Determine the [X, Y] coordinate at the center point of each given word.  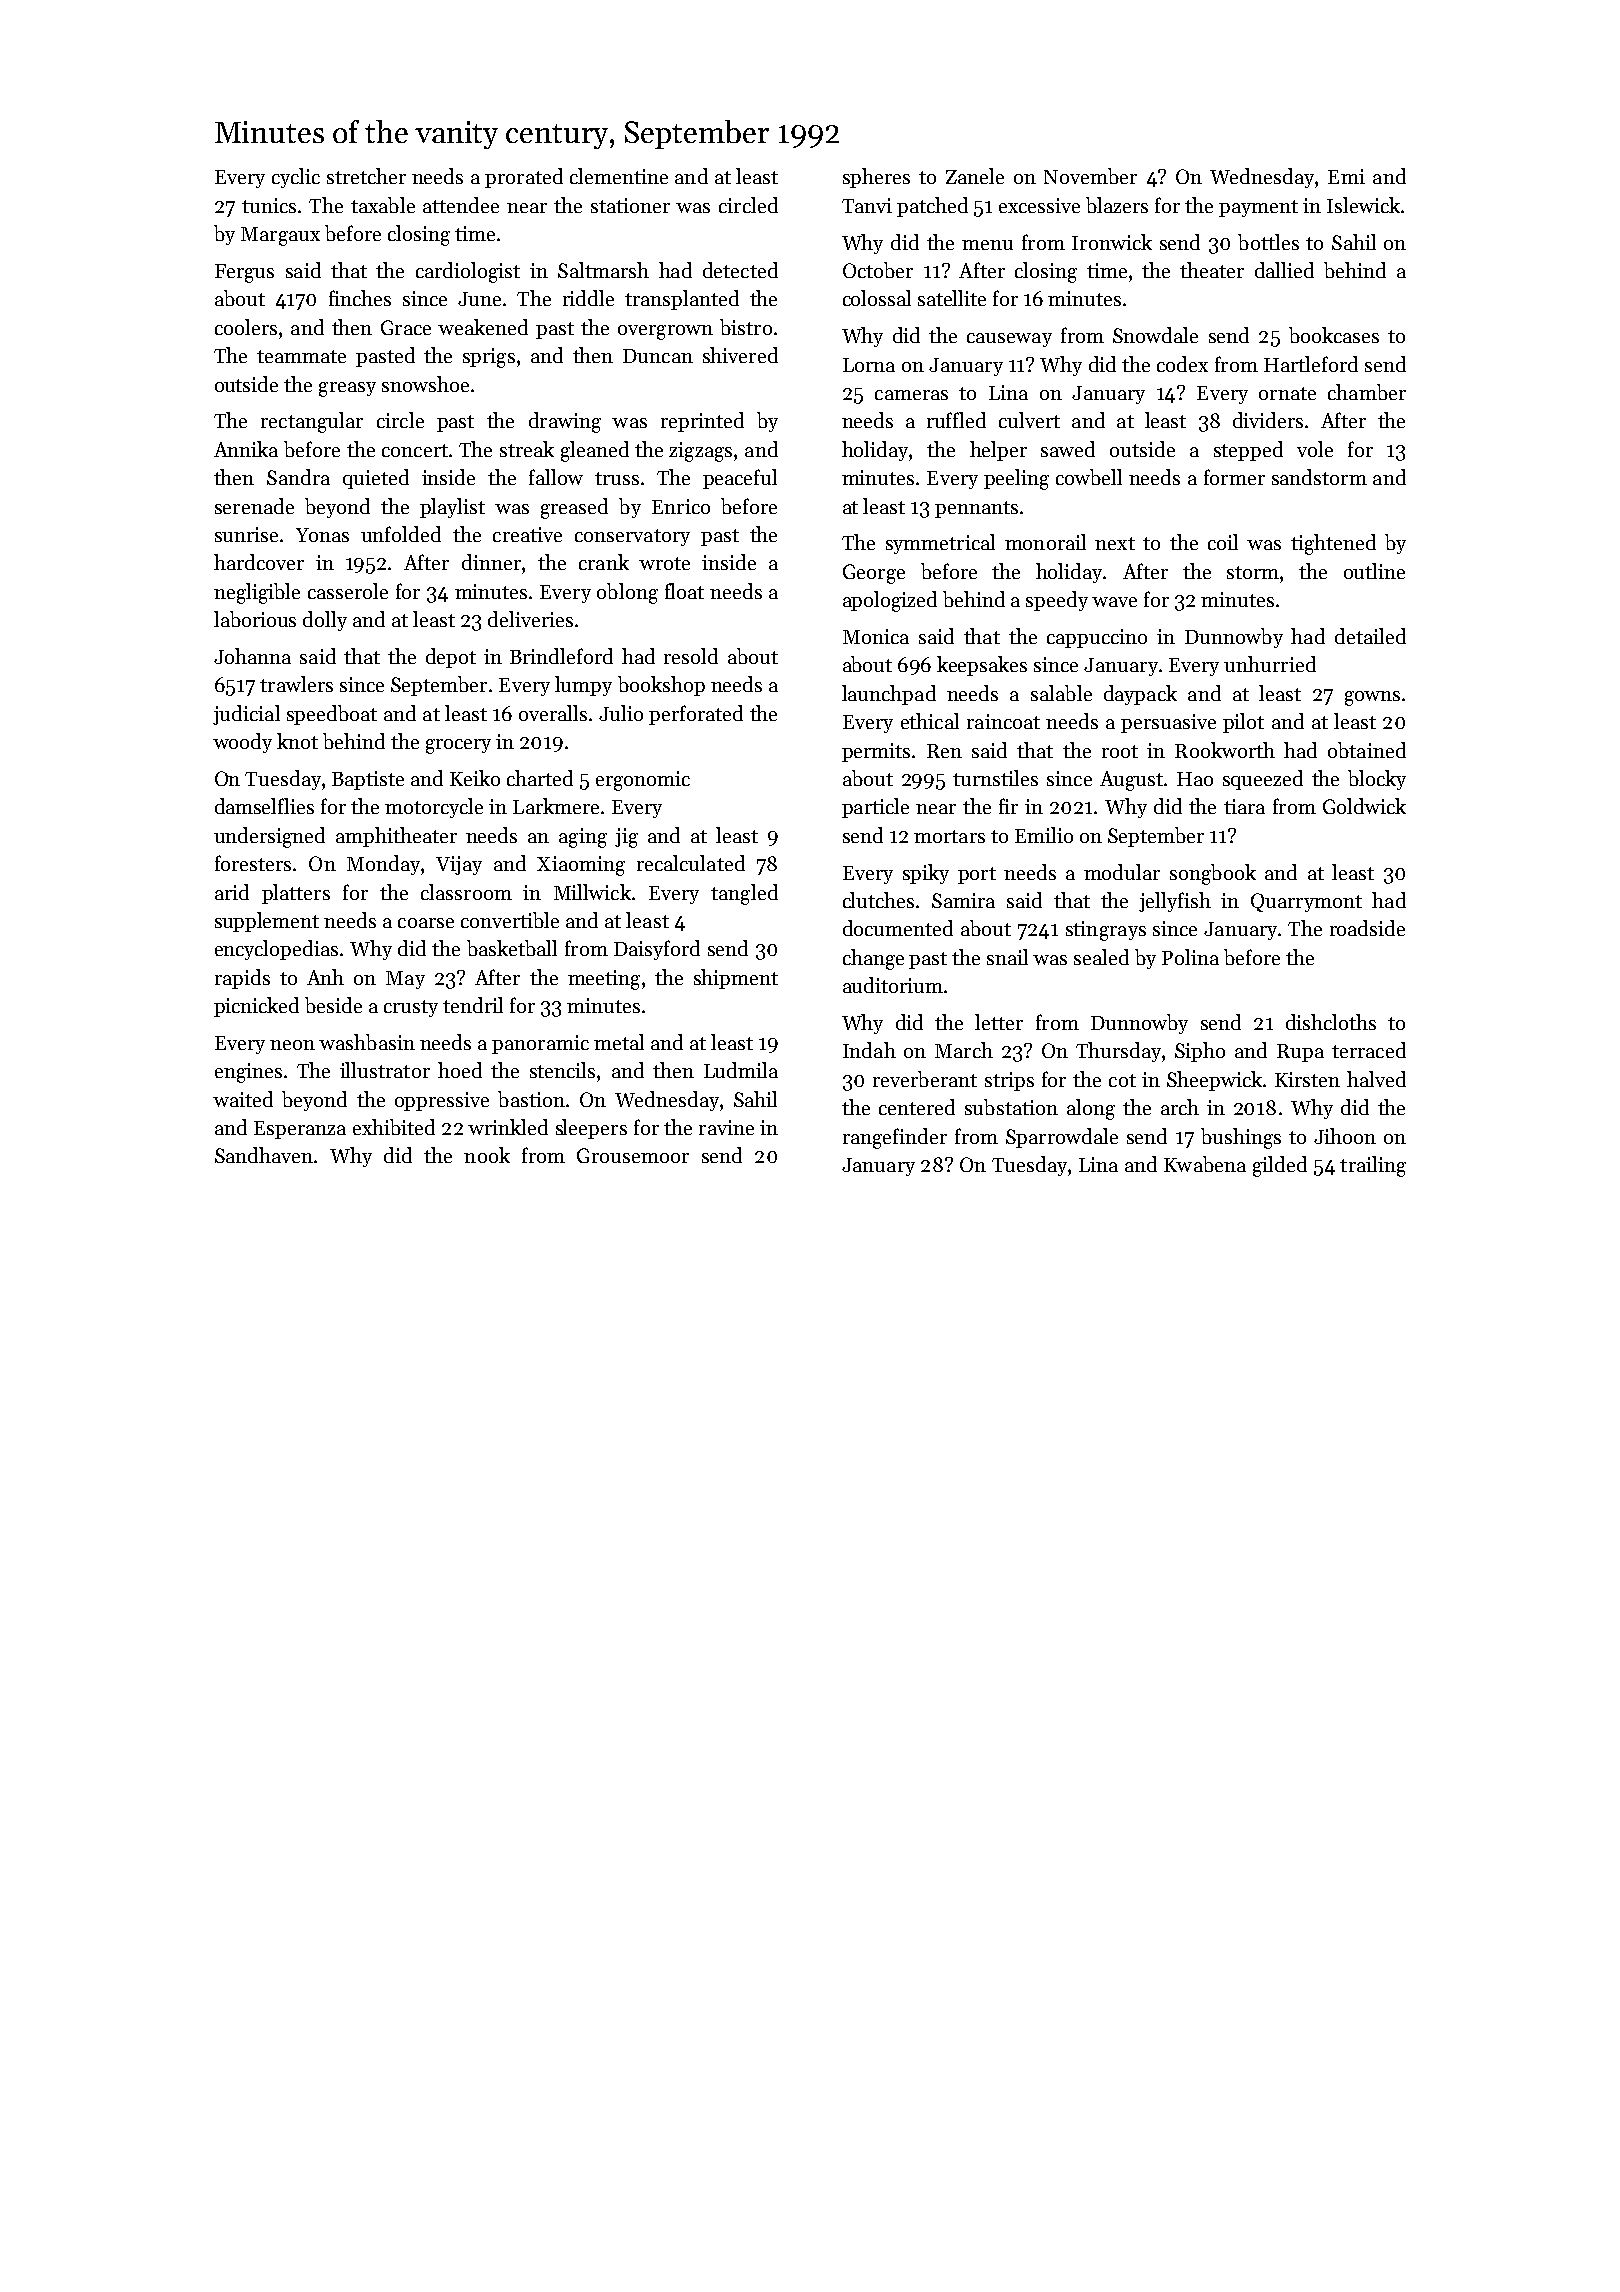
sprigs [489, 358]
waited [243, 1099]
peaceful [740, 479]
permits [876, 752]
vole [1315, 449]
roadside [1367, 928]
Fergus [244, 273]
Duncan [658, 356]
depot [451, 658]
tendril [473, 1005]
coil [1223, 542]
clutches [878, 900]
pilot [1243, 723]
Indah [869, 1050]
